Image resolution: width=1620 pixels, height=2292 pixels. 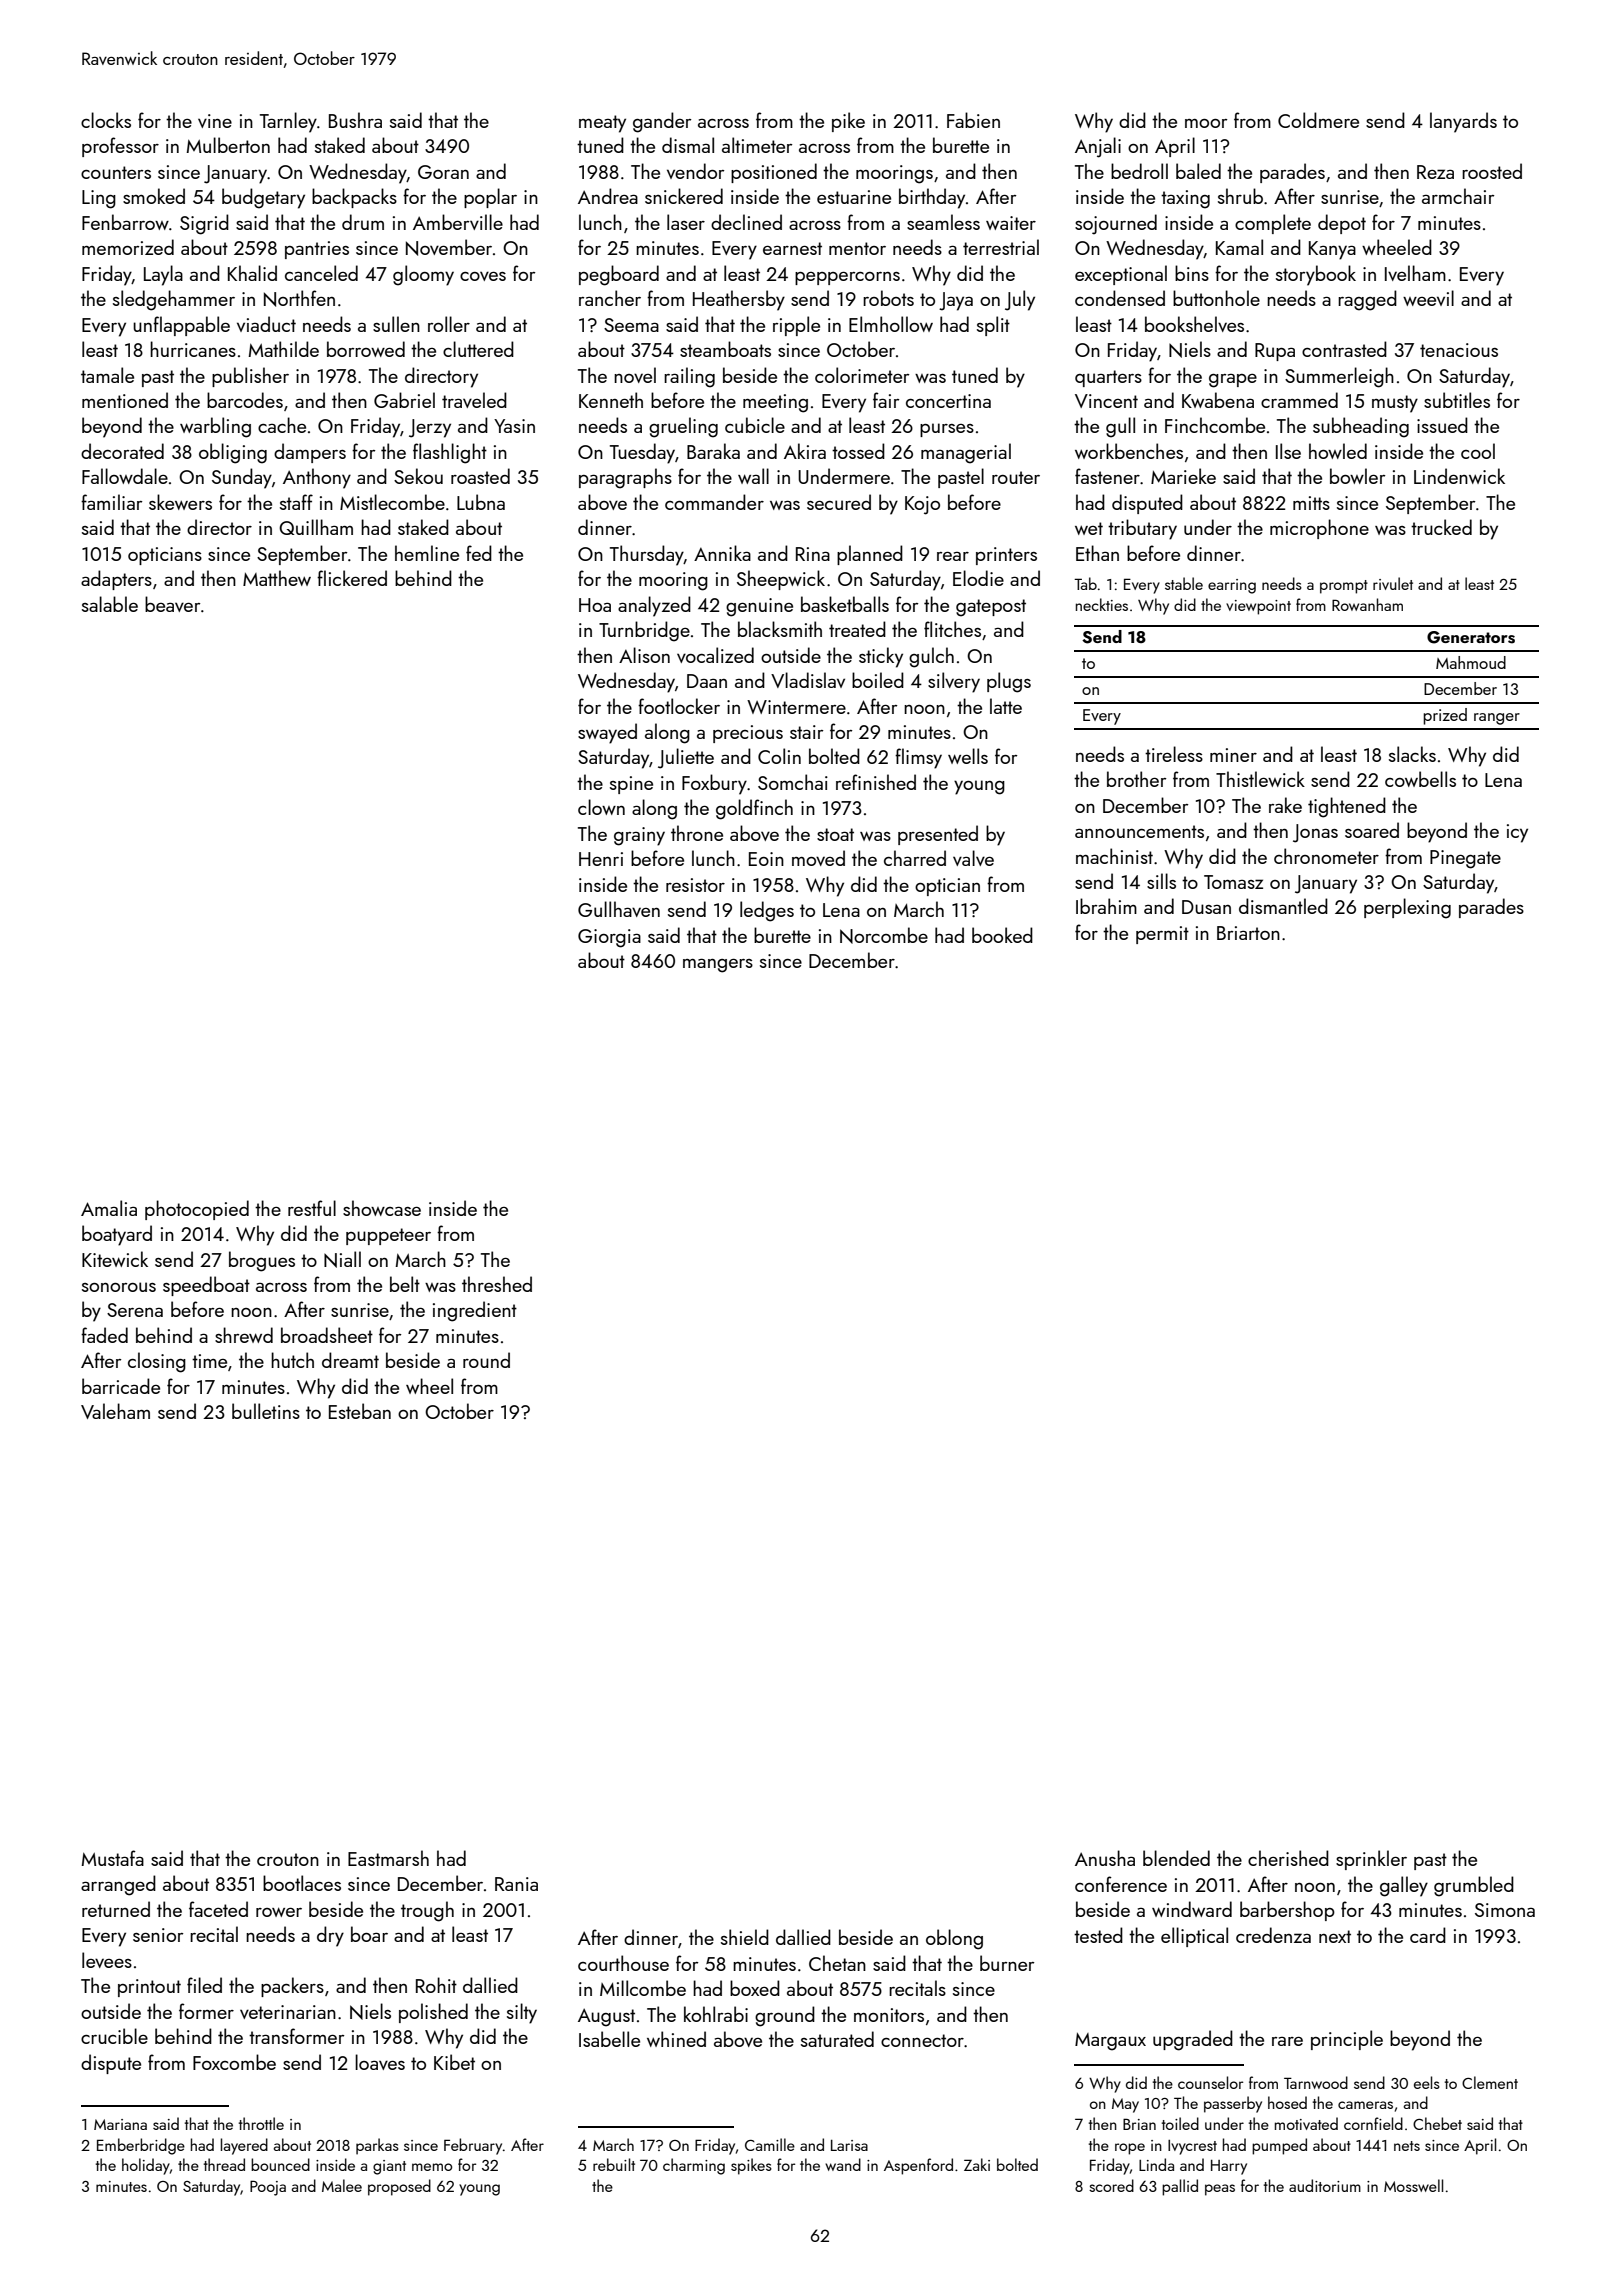 What do you see at coordinates (601, 807) in the screenshot?
I see `clown` at bounding box center [601, 807].
